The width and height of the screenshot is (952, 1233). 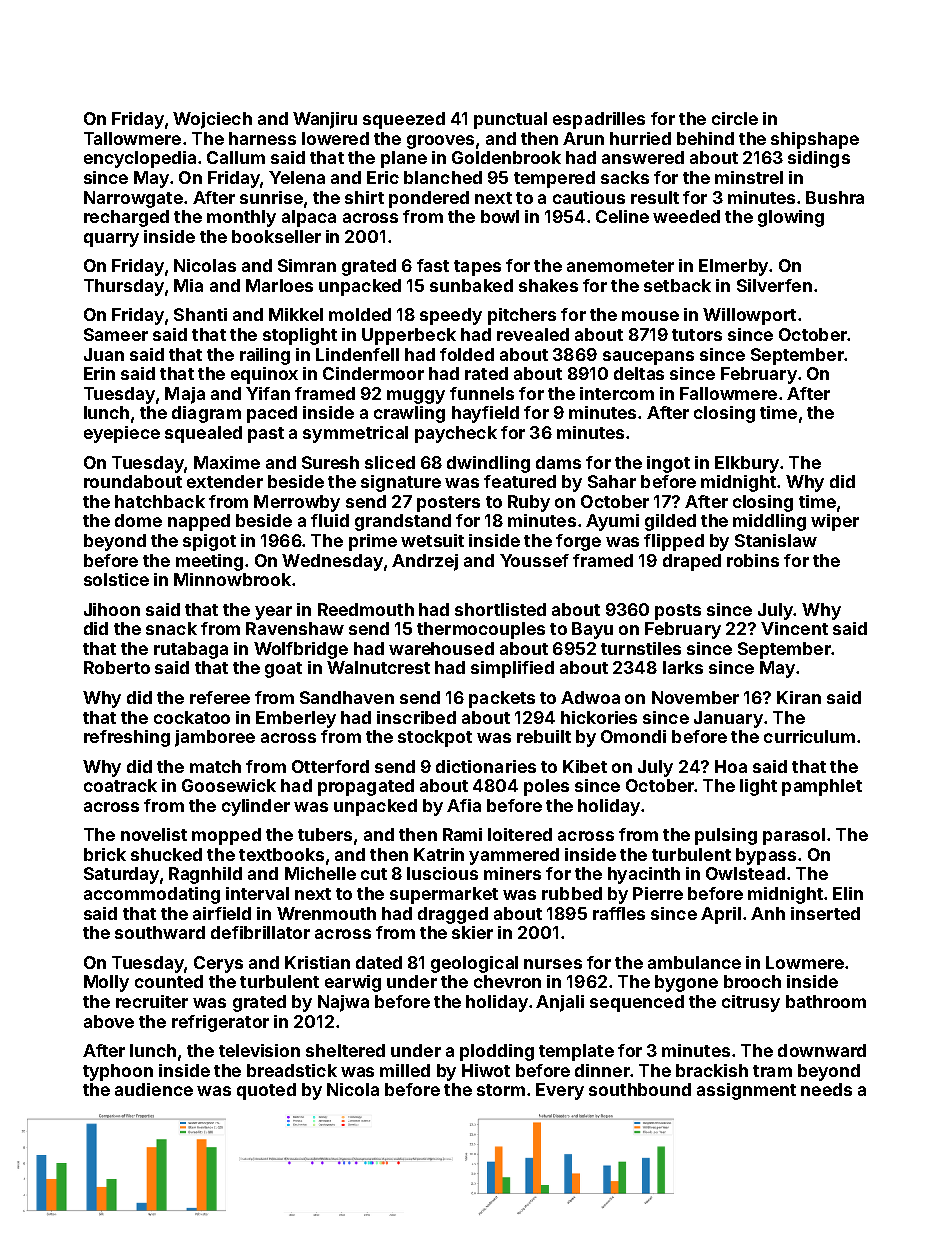 What do you see at coordinates (500, 216) in the screenshot?
I see `bowl` at bounding box center [500, 216].
